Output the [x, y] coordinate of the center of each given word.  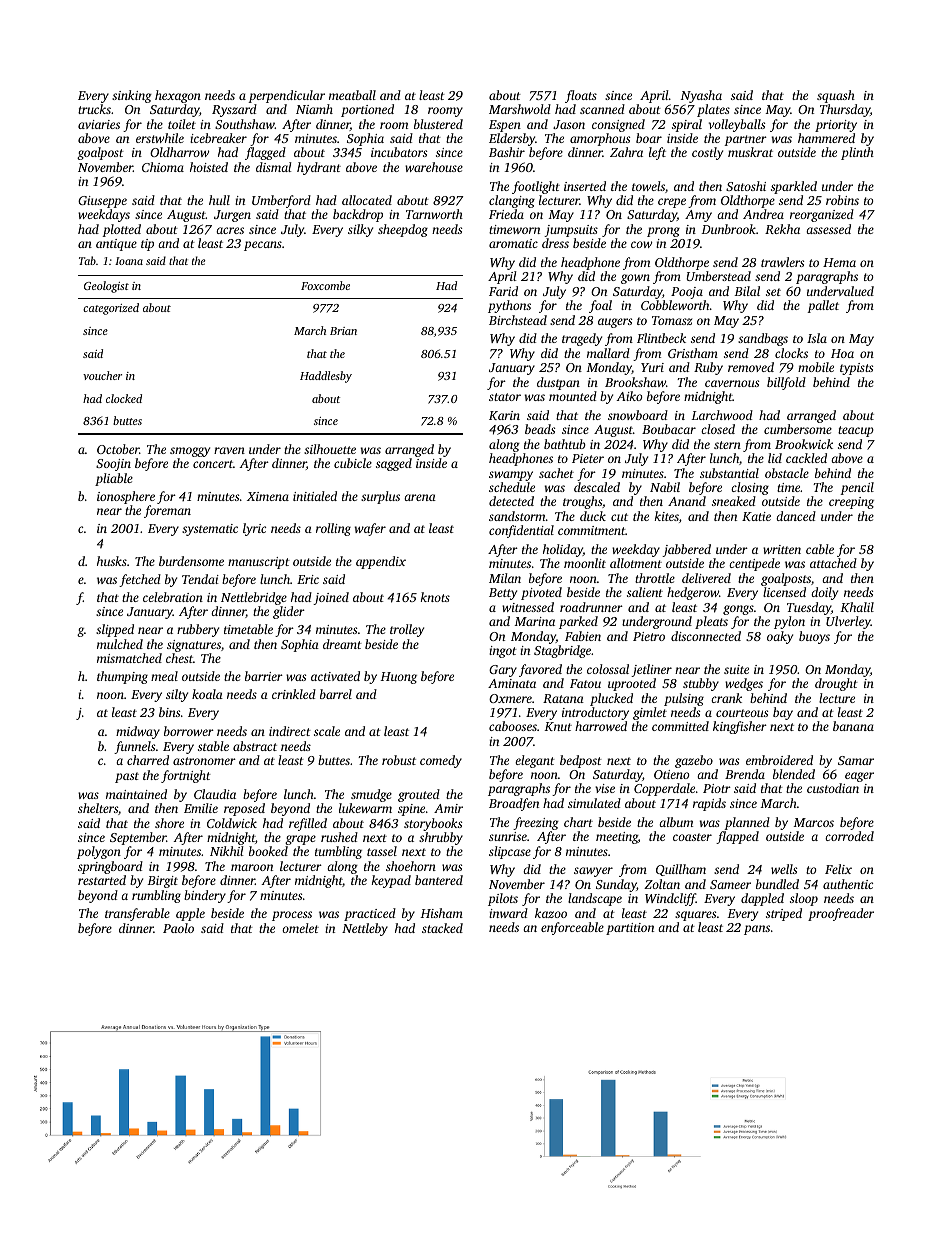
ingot [503, 652]
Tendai [200, 579]
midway [138, 732]
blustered [438, 124]
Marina [534, 621]
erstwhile [160, 138]
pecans [263, 246]
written [782, 549]
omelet [300, 928]
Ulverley [848, 622]
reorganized [822, 215]
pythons [509, 306]
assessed [828, 229]
